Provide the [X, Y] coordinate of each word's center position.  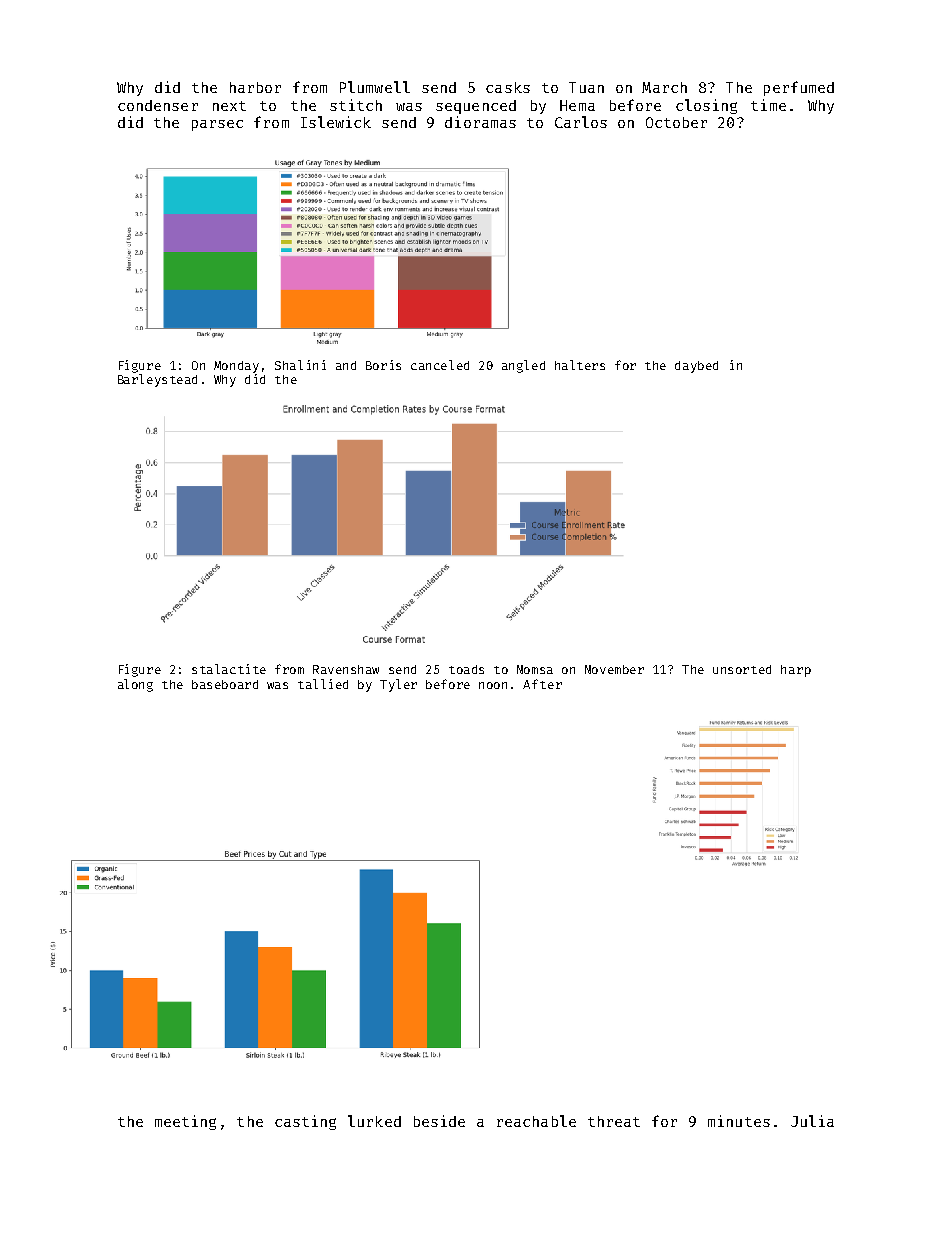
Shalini [300, 365]
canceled [440, 365]
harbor [255, 87]
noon [493, 685]
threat [614, 1121]
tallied [323, 684]
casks [508, 87]
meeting [185, 1122]
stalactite [229, 669]
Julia [812, 1121]
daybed [696, 367]
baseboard [225, 684]
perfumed [799, 88]
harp [796, 671]
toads [466, 669]
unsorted [742, 669]
